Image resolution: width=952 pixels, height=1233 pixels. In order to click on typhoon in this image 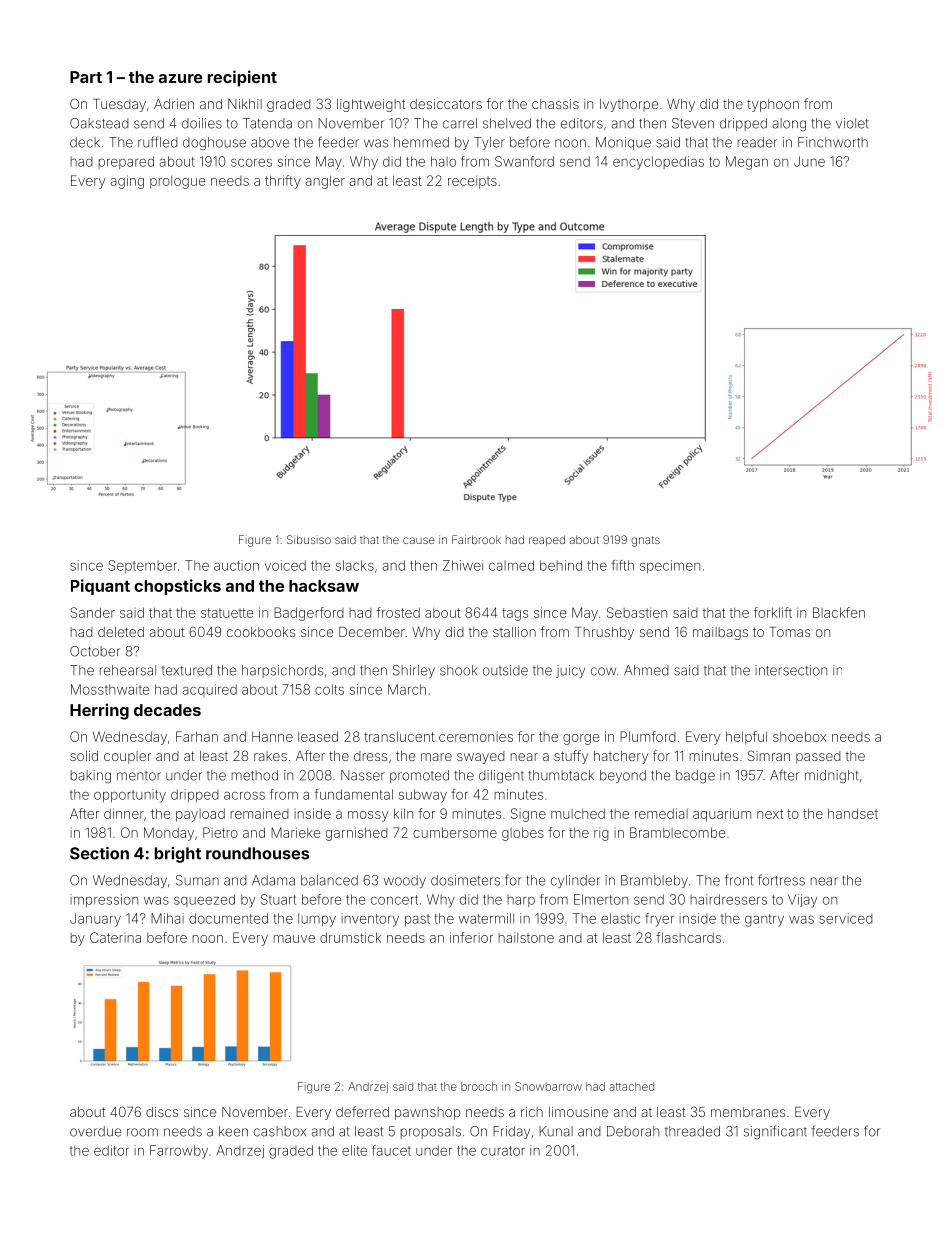, I will do `click(773, 105)`.
